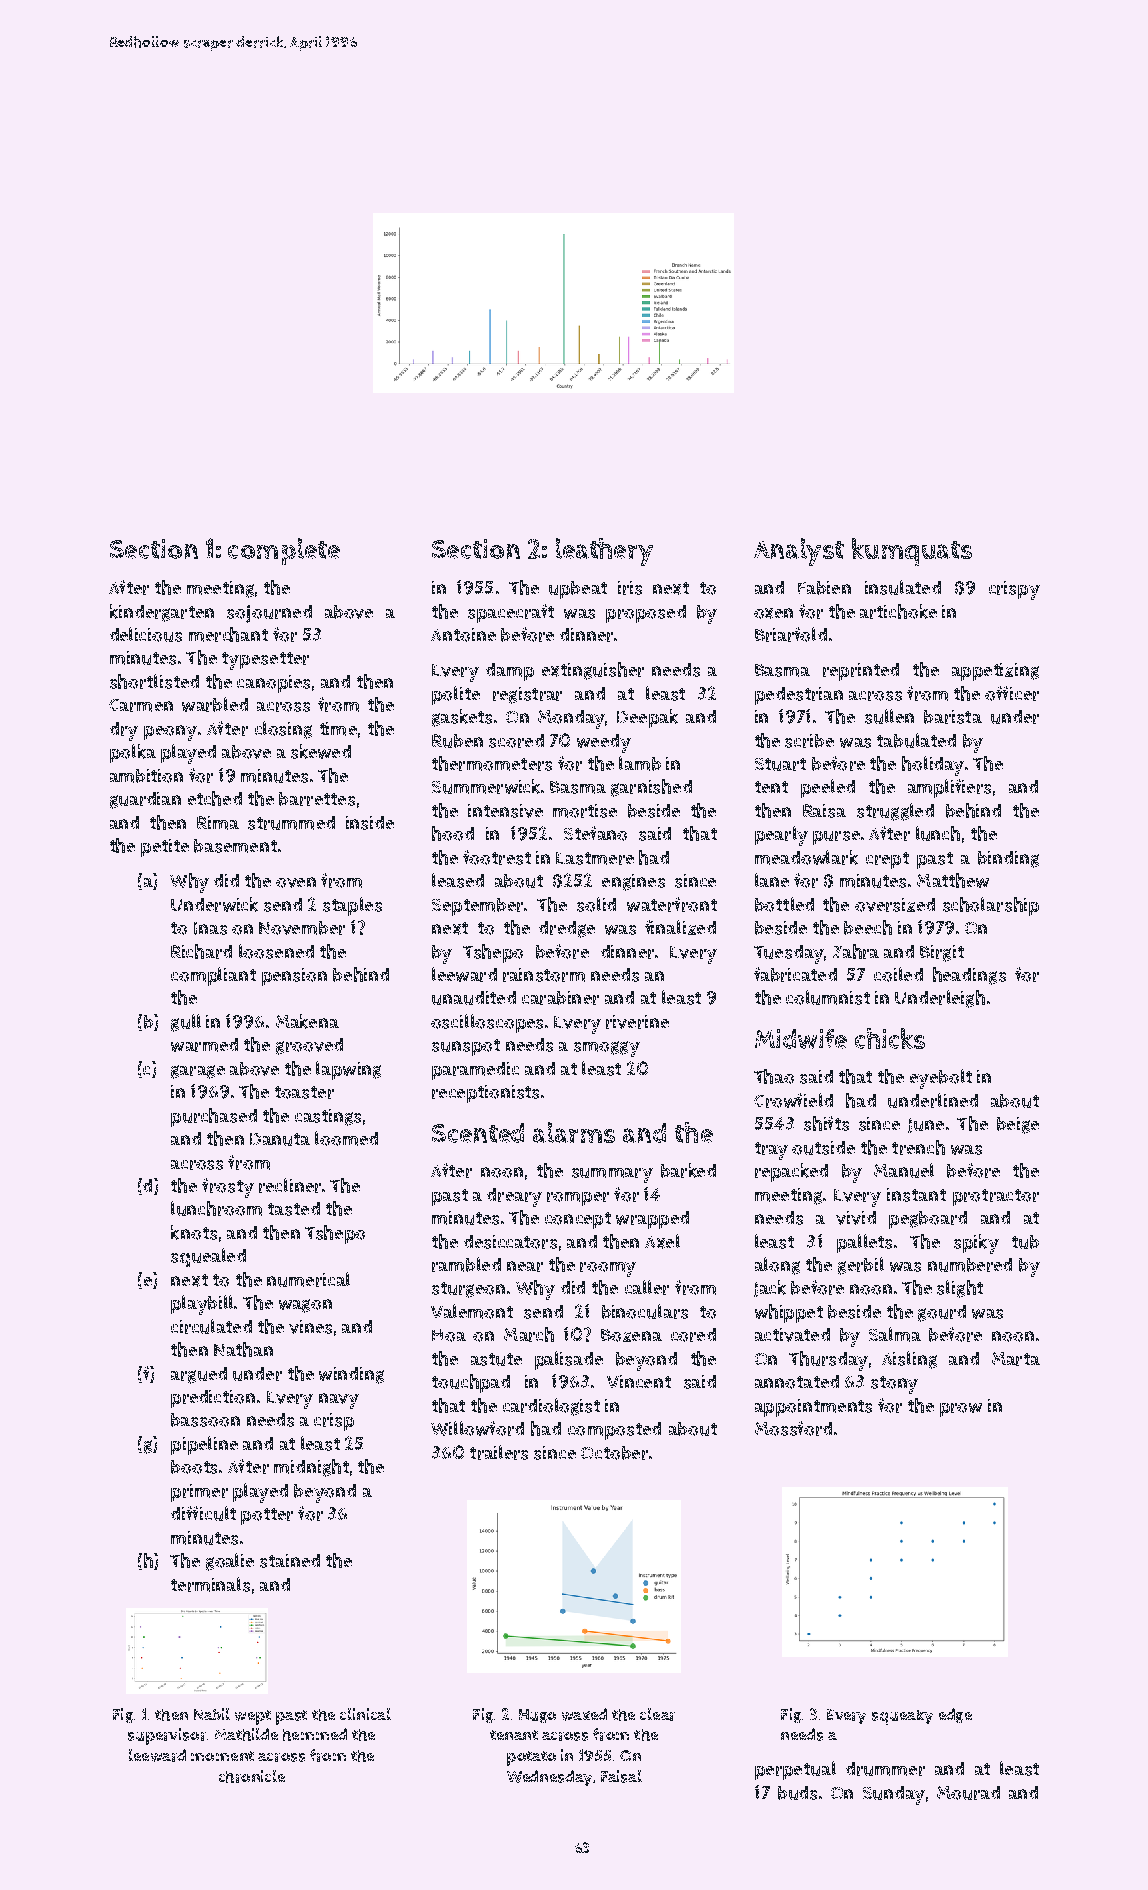 This screenshot has width=1148, height=1890. I want to click on roomy, so click(608, 1269).
